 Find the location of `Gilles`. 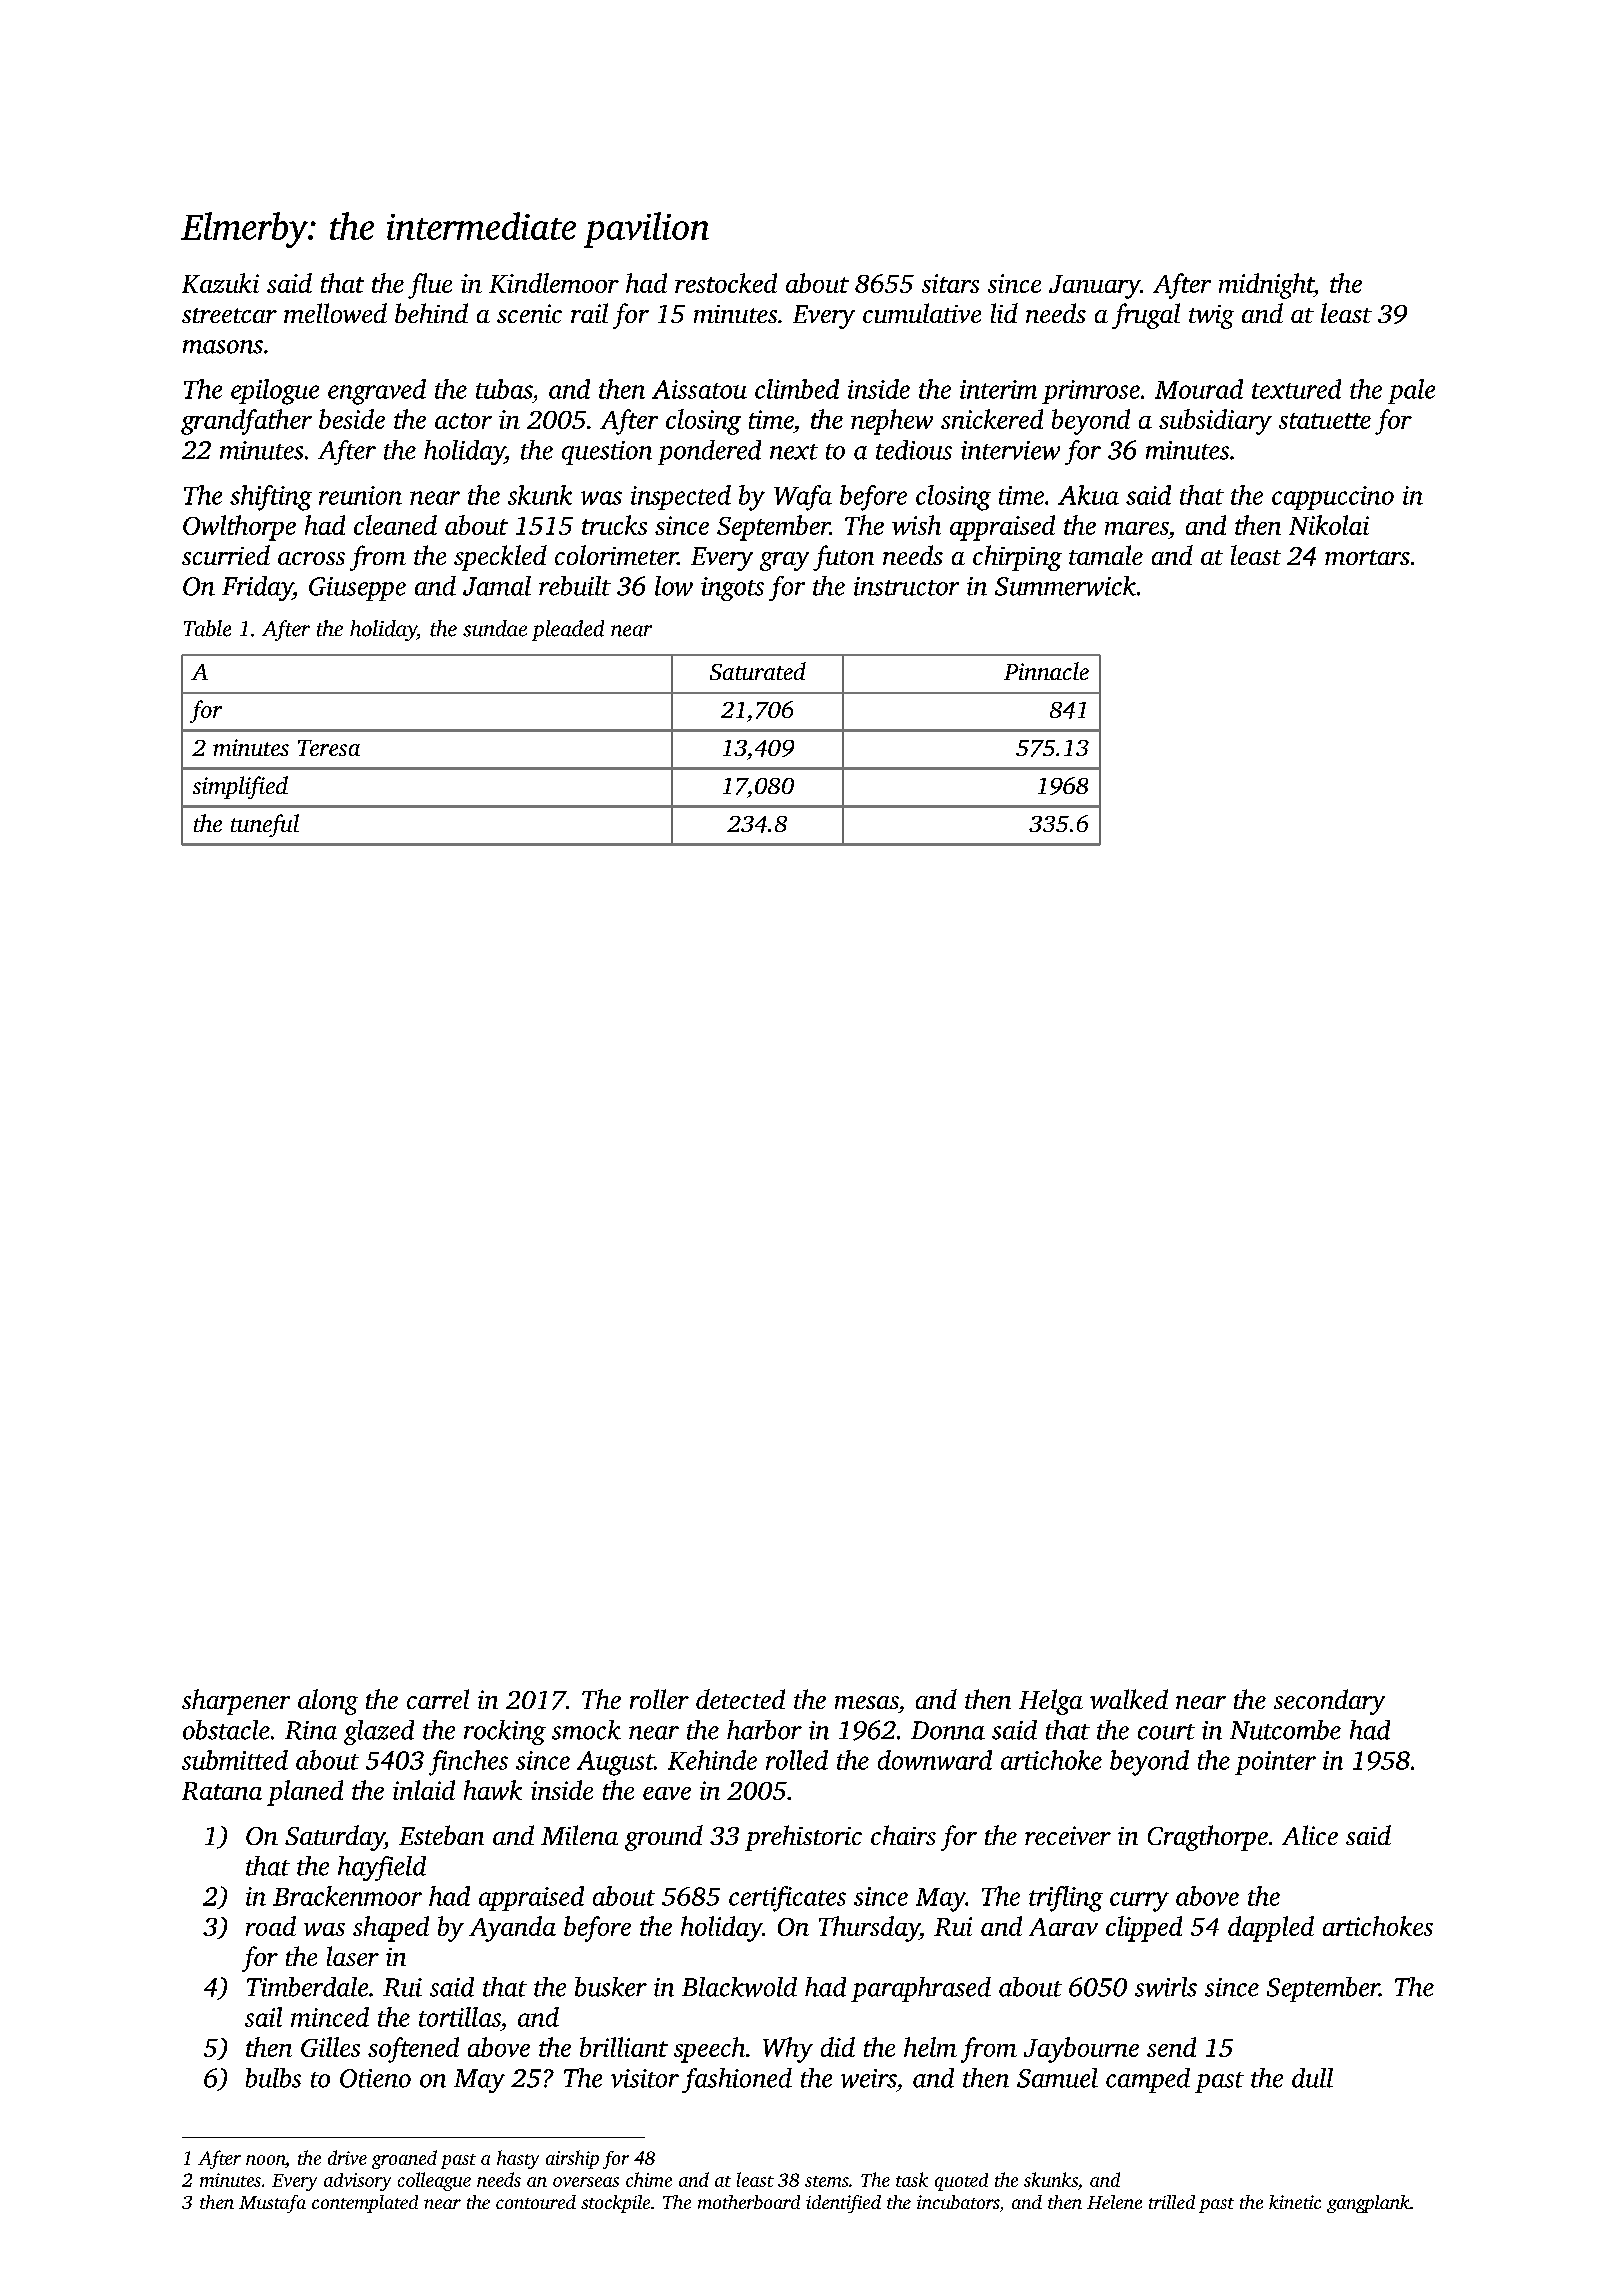

Gilles is located at coordinates (330, 2047).
